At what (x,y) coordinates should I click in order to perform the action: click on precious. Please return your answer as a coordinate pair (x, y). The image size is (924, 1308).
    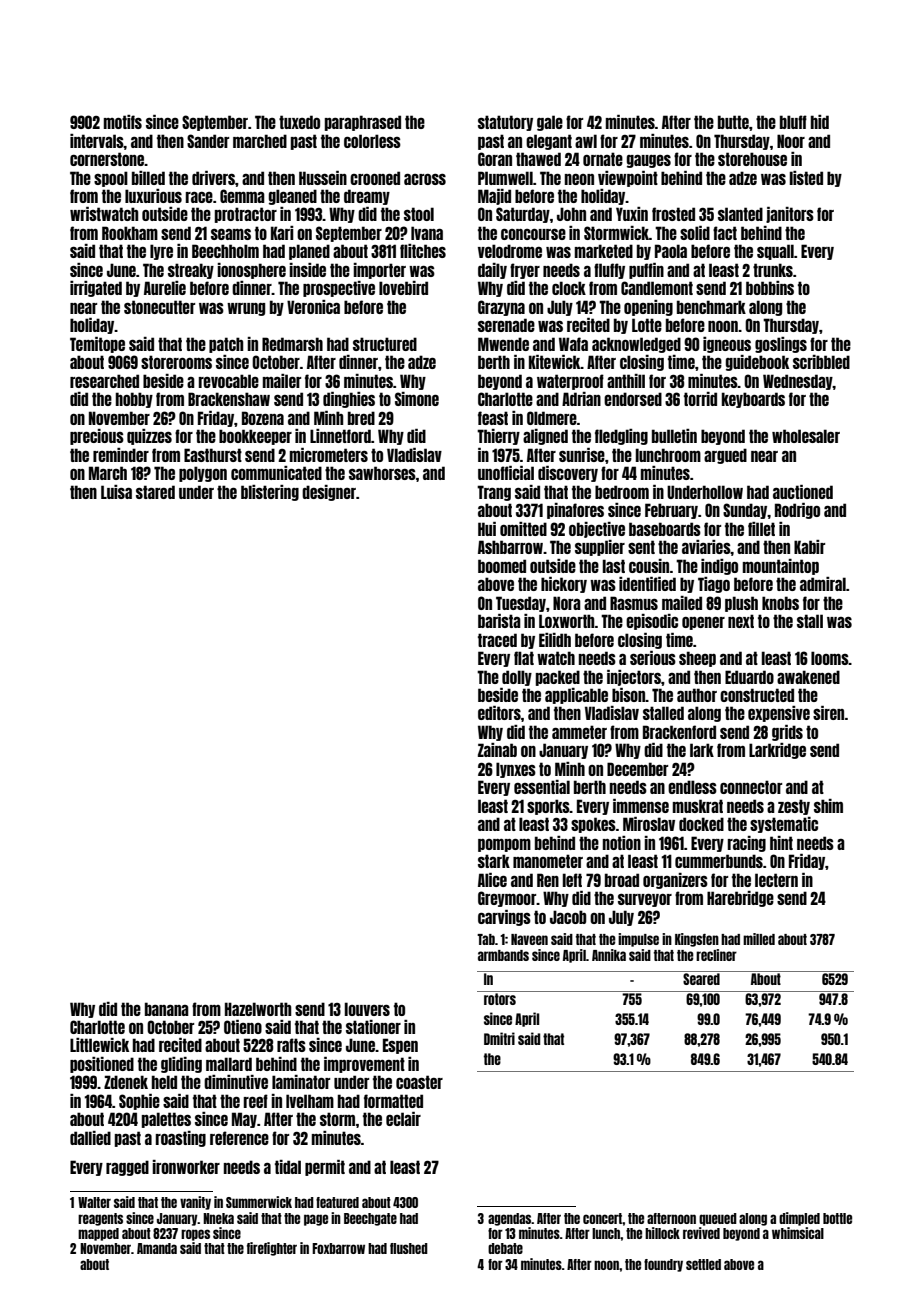
    Looking at the image, I should click on (97, 437).
